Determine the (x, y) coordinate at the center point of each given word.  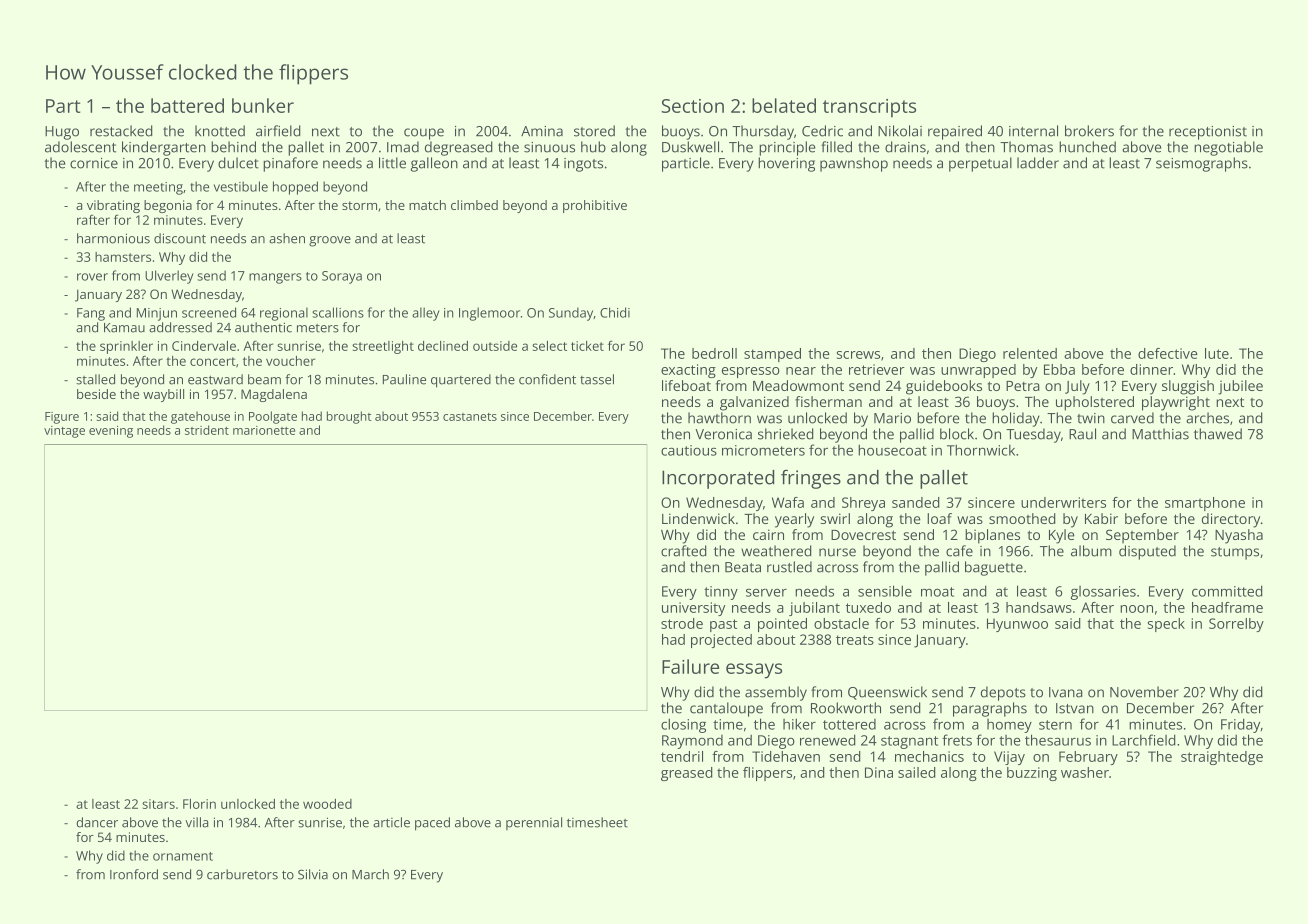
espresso (751, 372)
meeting (158, 188)
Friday (1240, 725)
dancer (97, 822)
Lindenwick (698, 518)
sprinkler (126, 347)
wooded (327, 804)
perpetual (980, 164)
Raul (1082, 434)
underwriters (1063, 502)
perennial (534, 823)
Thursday (763, 132)
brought (349, 417)
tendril (682, 756)
